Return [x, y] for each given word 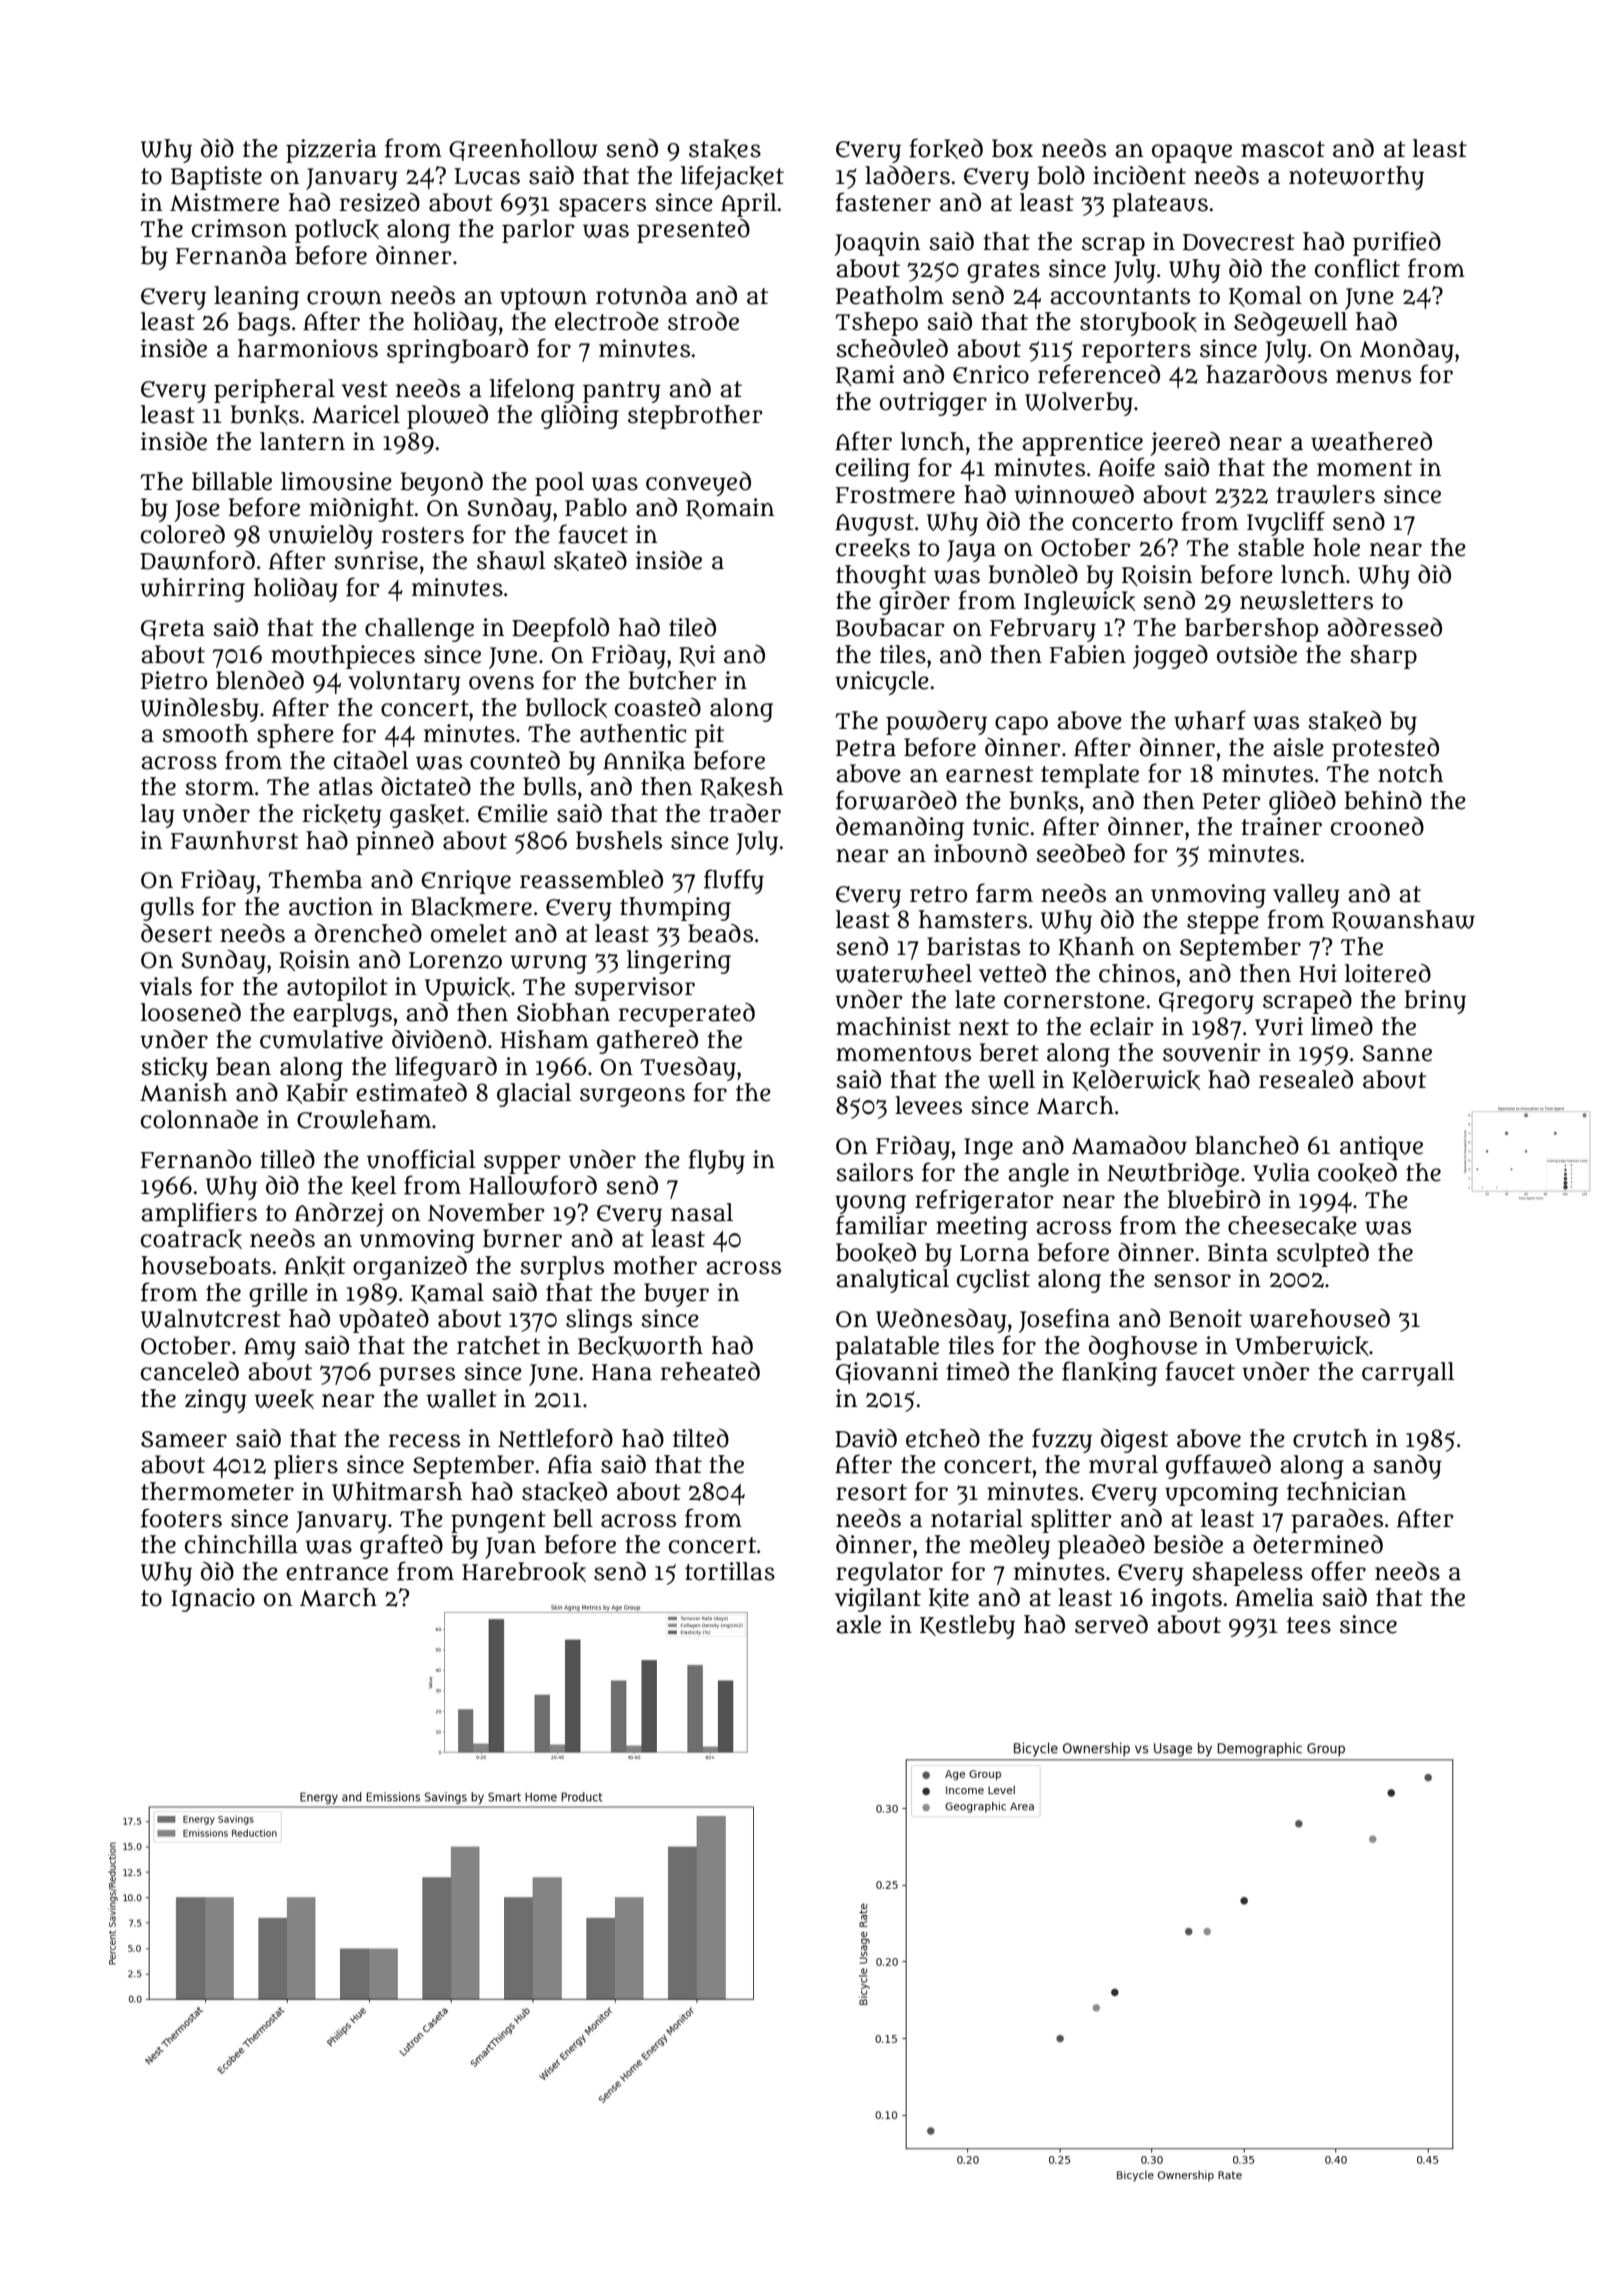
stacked [564, 1492]
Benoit [1205, 1318]
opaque [1192, 153]
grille [278, 1295]
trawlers [1325, 494]
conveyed [698, 484]
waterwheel [903, 973]
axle [858, 1624]
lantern [302, 441]
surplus [562, 1268]
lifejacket [732, 177]
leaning [256, 298]
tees [1309, 1625]
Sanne [1397, 1053]
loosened [191, 1012]
